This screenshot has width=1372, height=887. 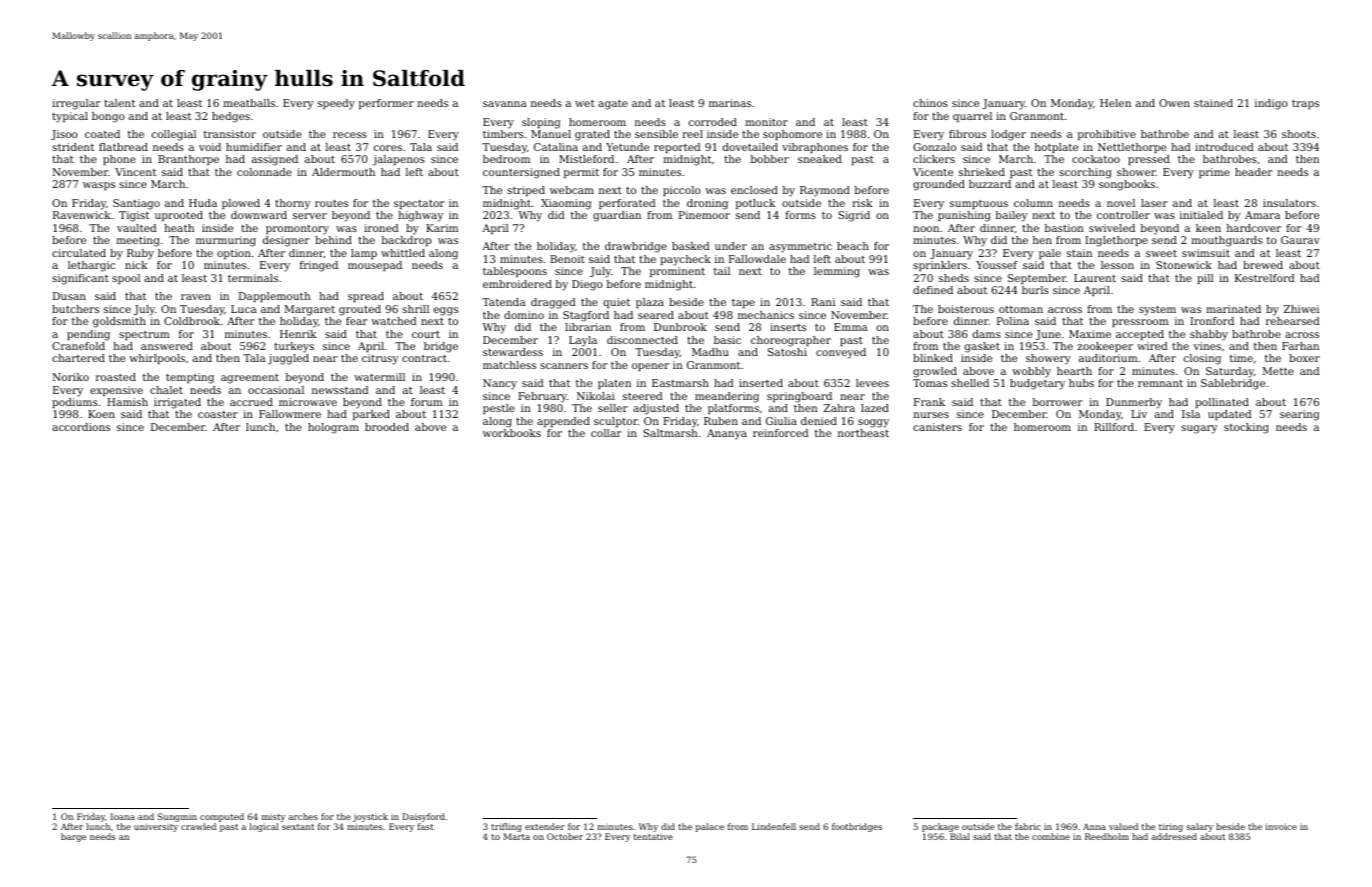 I want to click on stocking, so click(x=1246, y=428).
